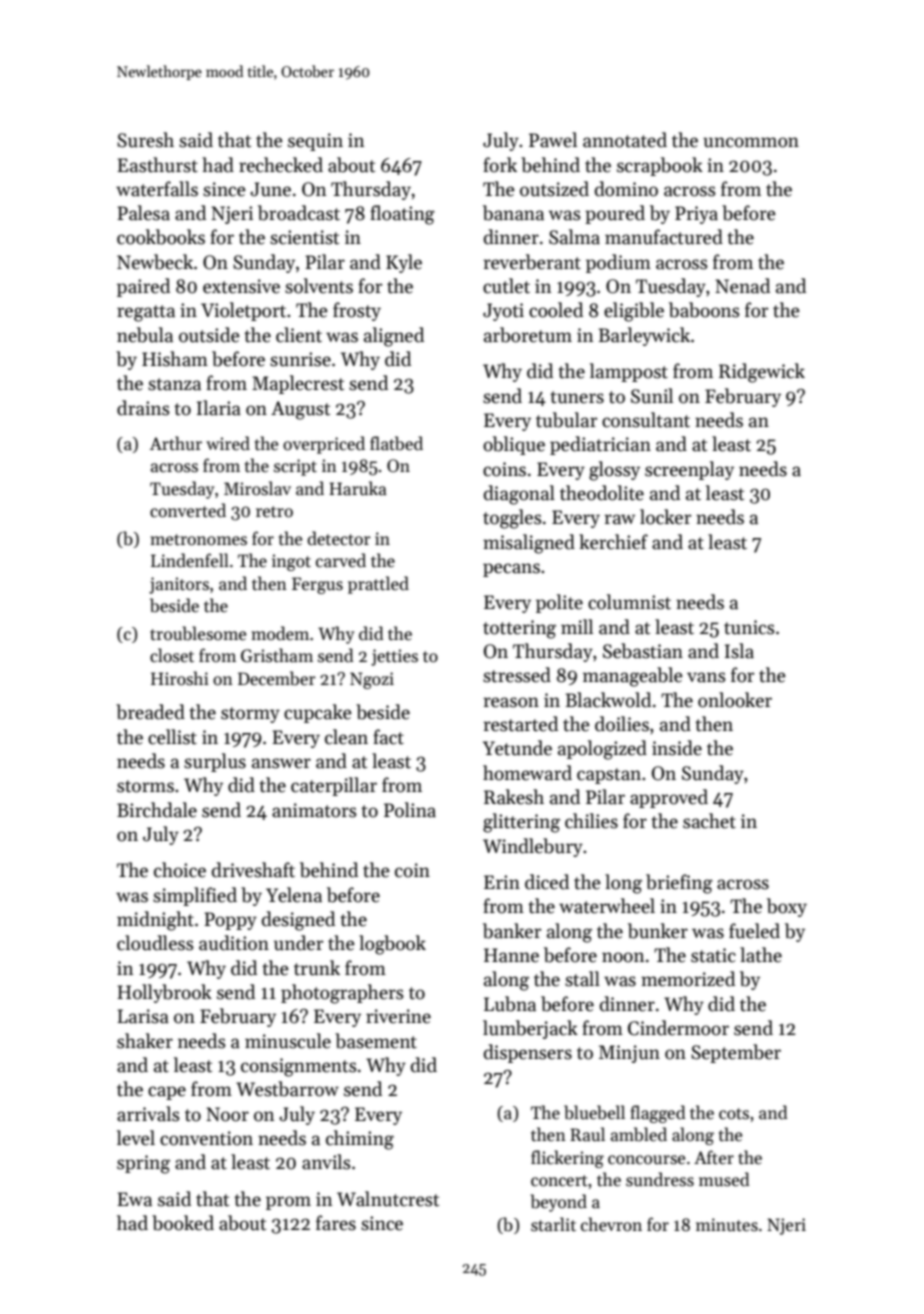 The image size is (924, 1314). What do you see at coordinates (553, 140) in the page?
I see `Pawel` at bounding box center [553, 140].
